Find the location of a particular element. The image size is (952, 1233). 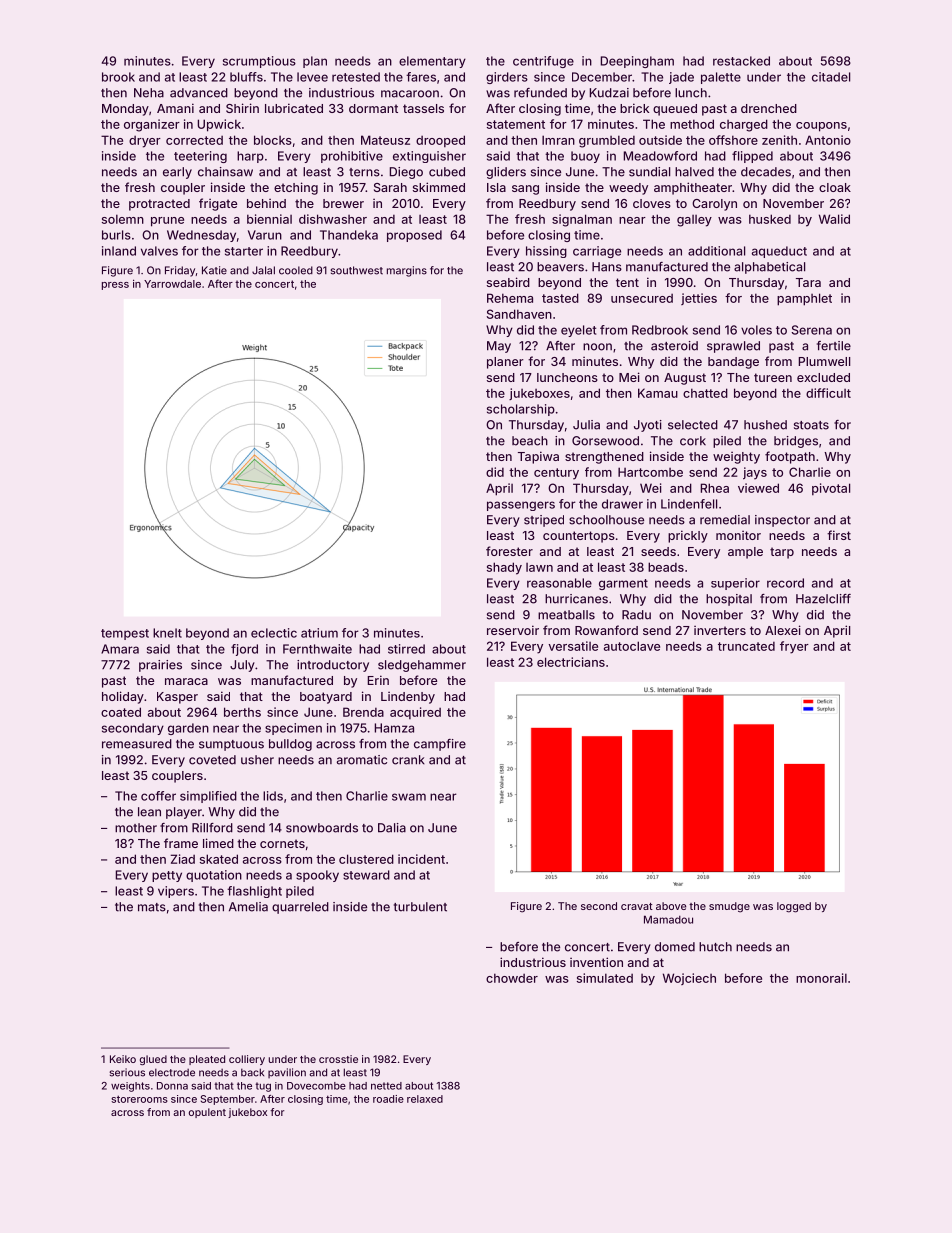

eclectic is located at coordinates (274, 633).
